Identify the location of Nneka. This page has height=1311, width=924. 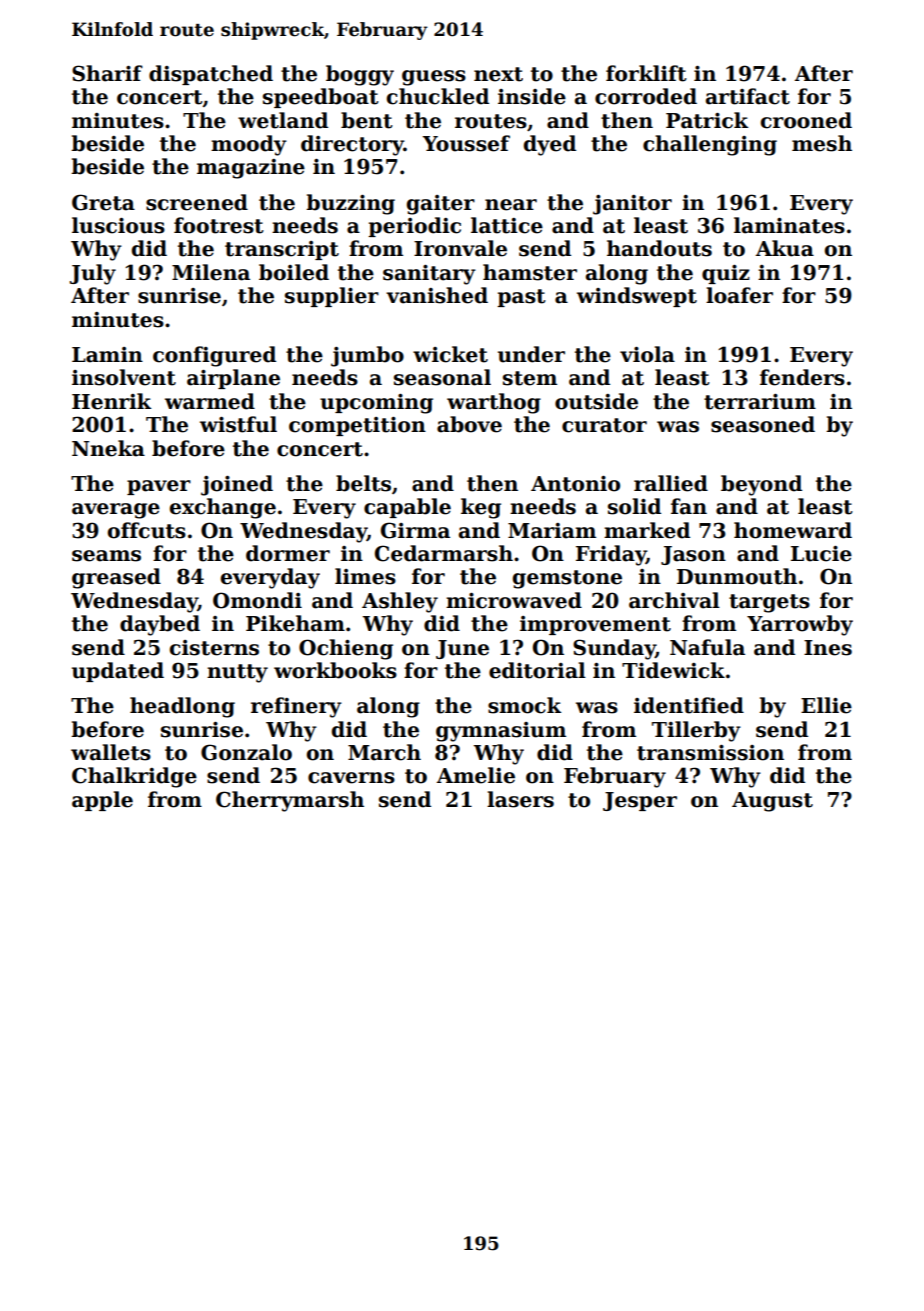
(108, 448).
